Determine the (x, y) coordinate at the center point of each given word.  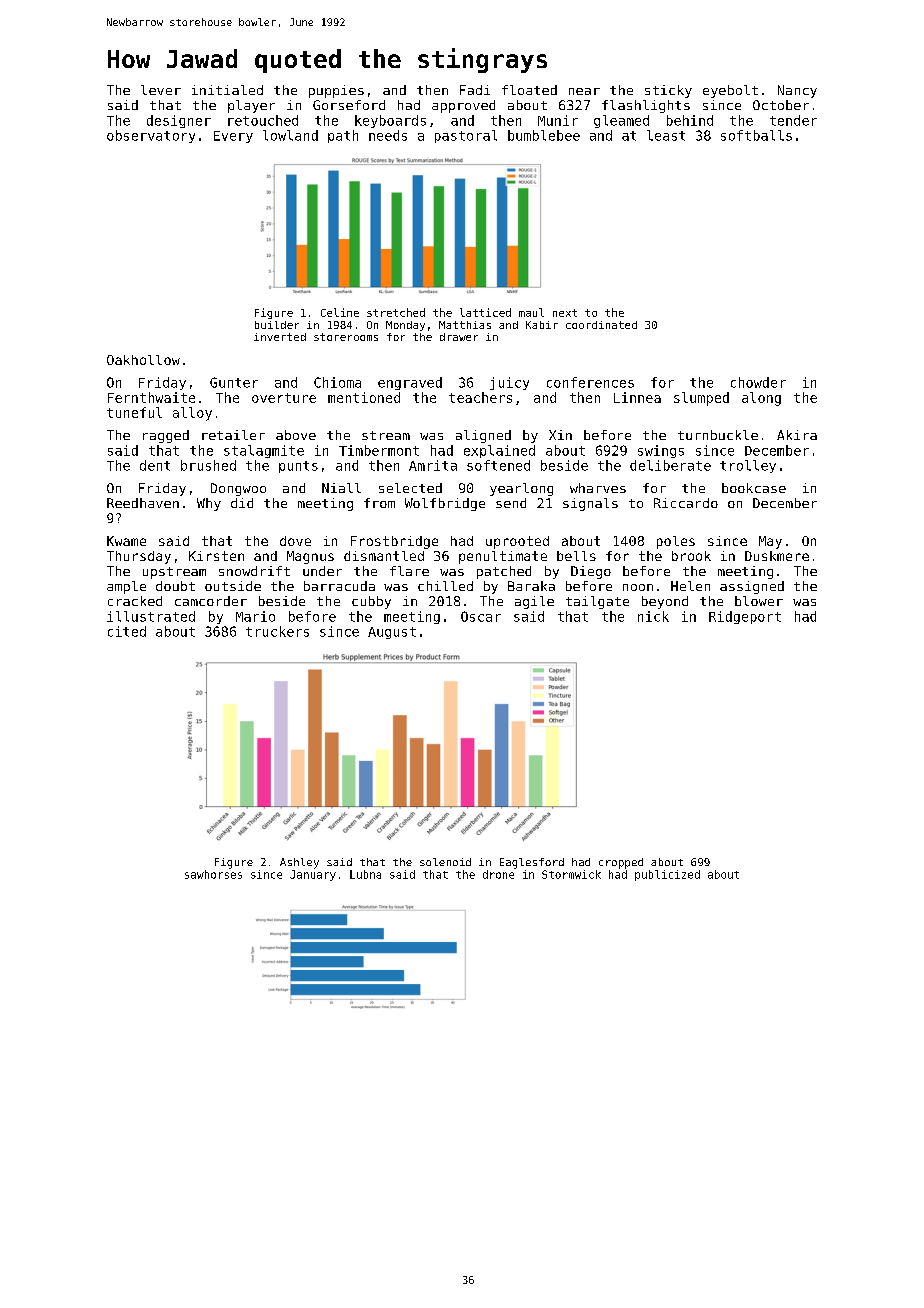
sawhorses (213, 874)
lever (161, 90)
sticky (668, 91)
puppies (336, 91)
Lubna (365, 874)
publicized (667, 875)
